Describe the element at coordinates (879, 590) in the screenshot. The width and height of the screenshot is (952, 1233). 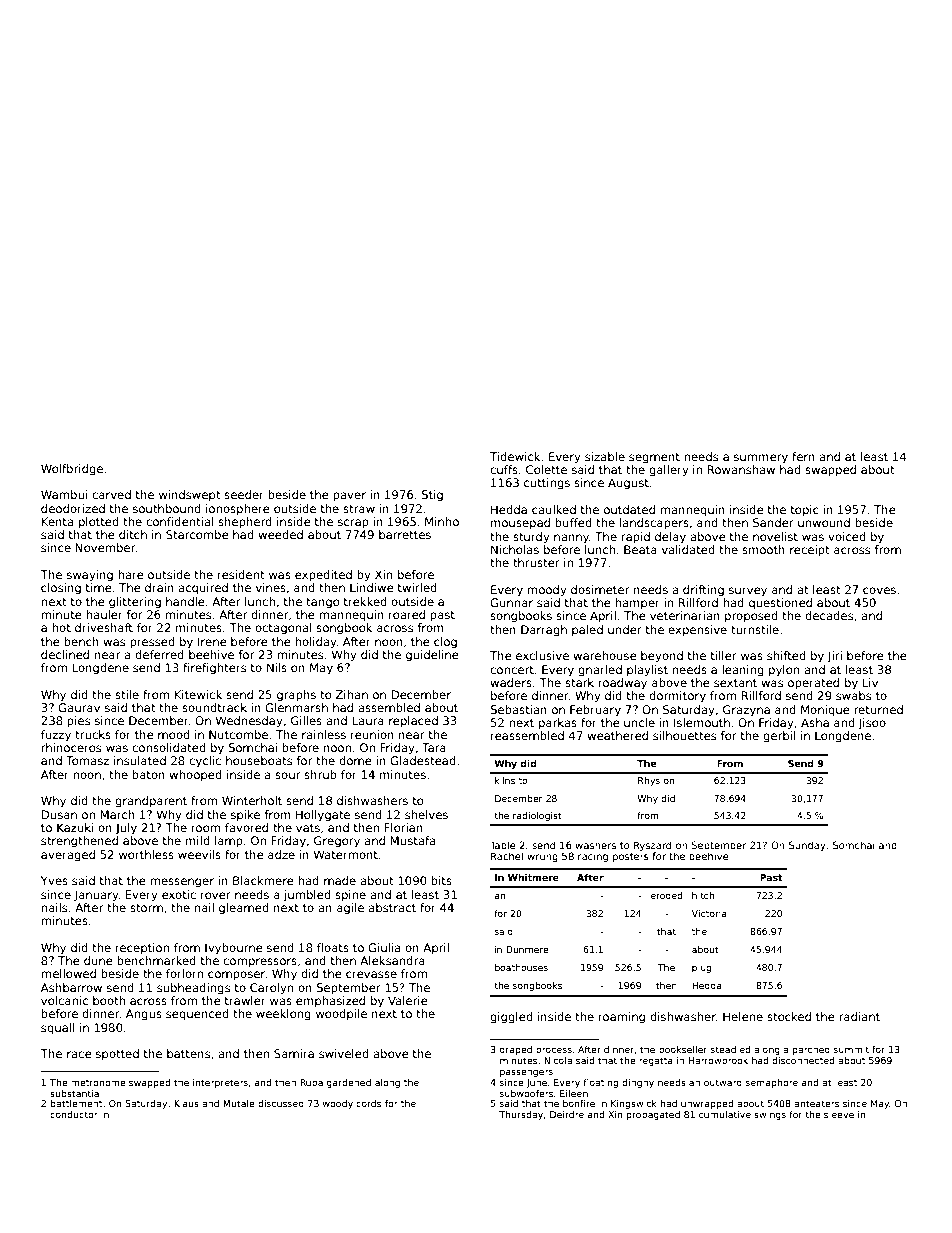
I see `coves` at that location.
